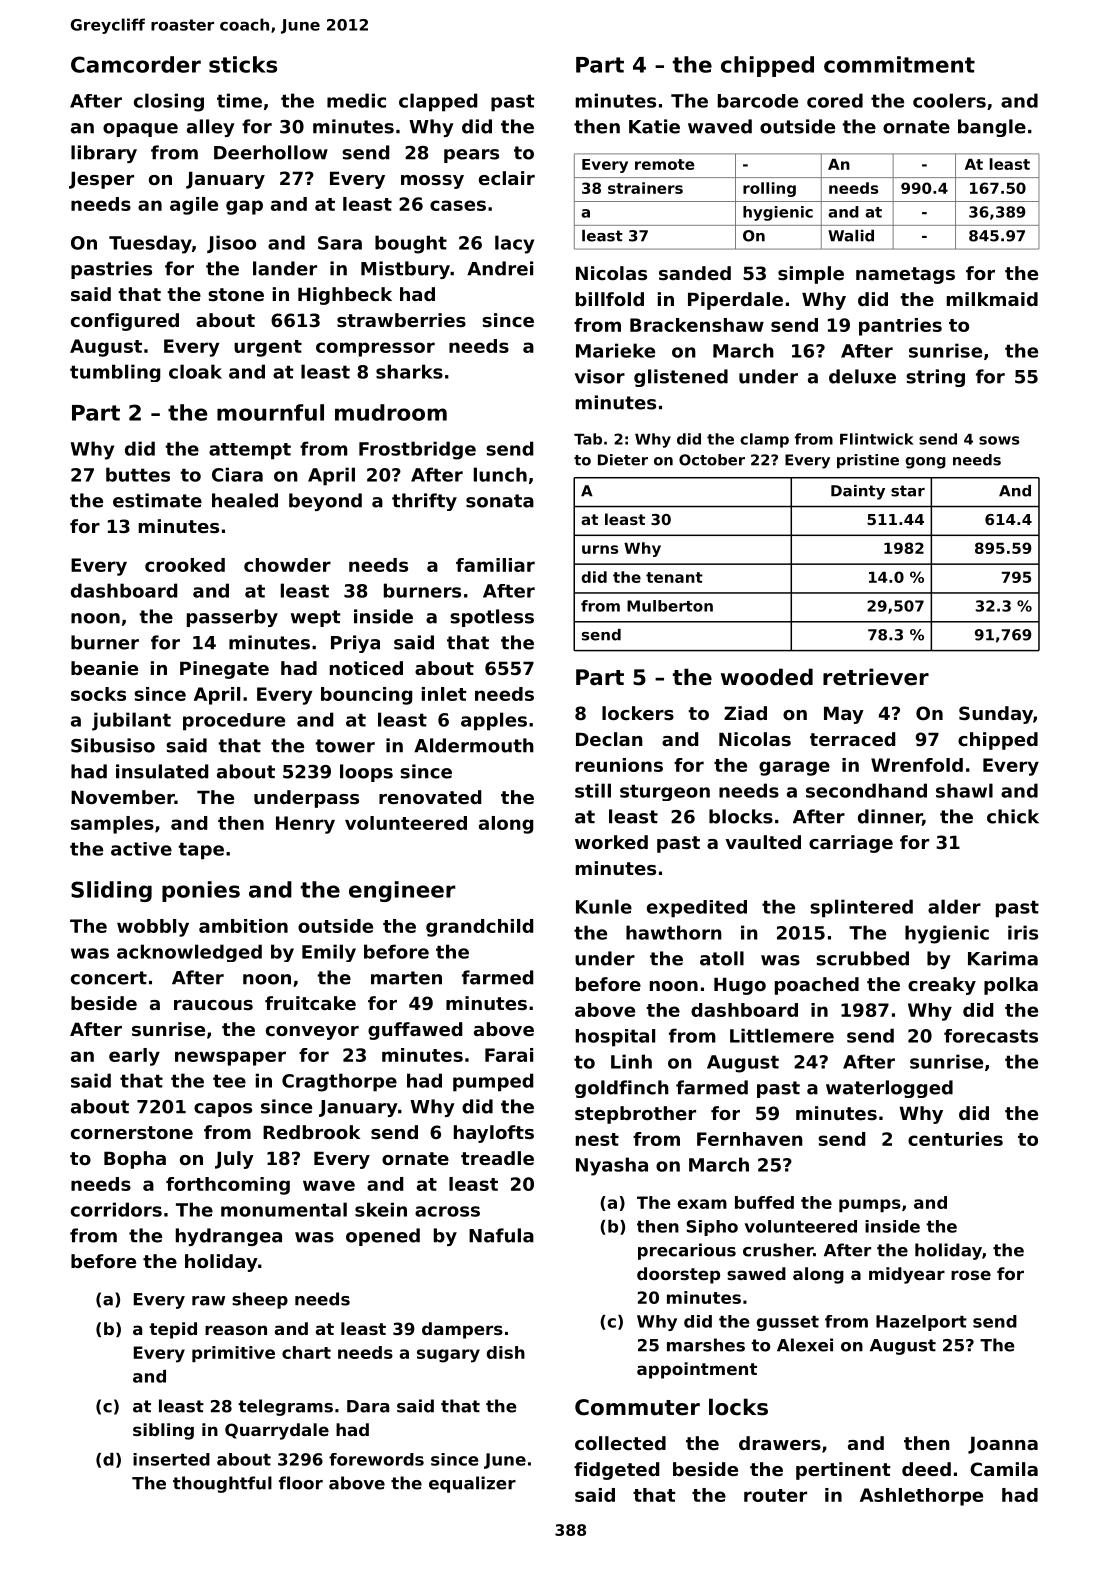  What do you see at coordinates (899, 64) in the screenshot?
I see `commitment` at bounding box center [899, 64].
